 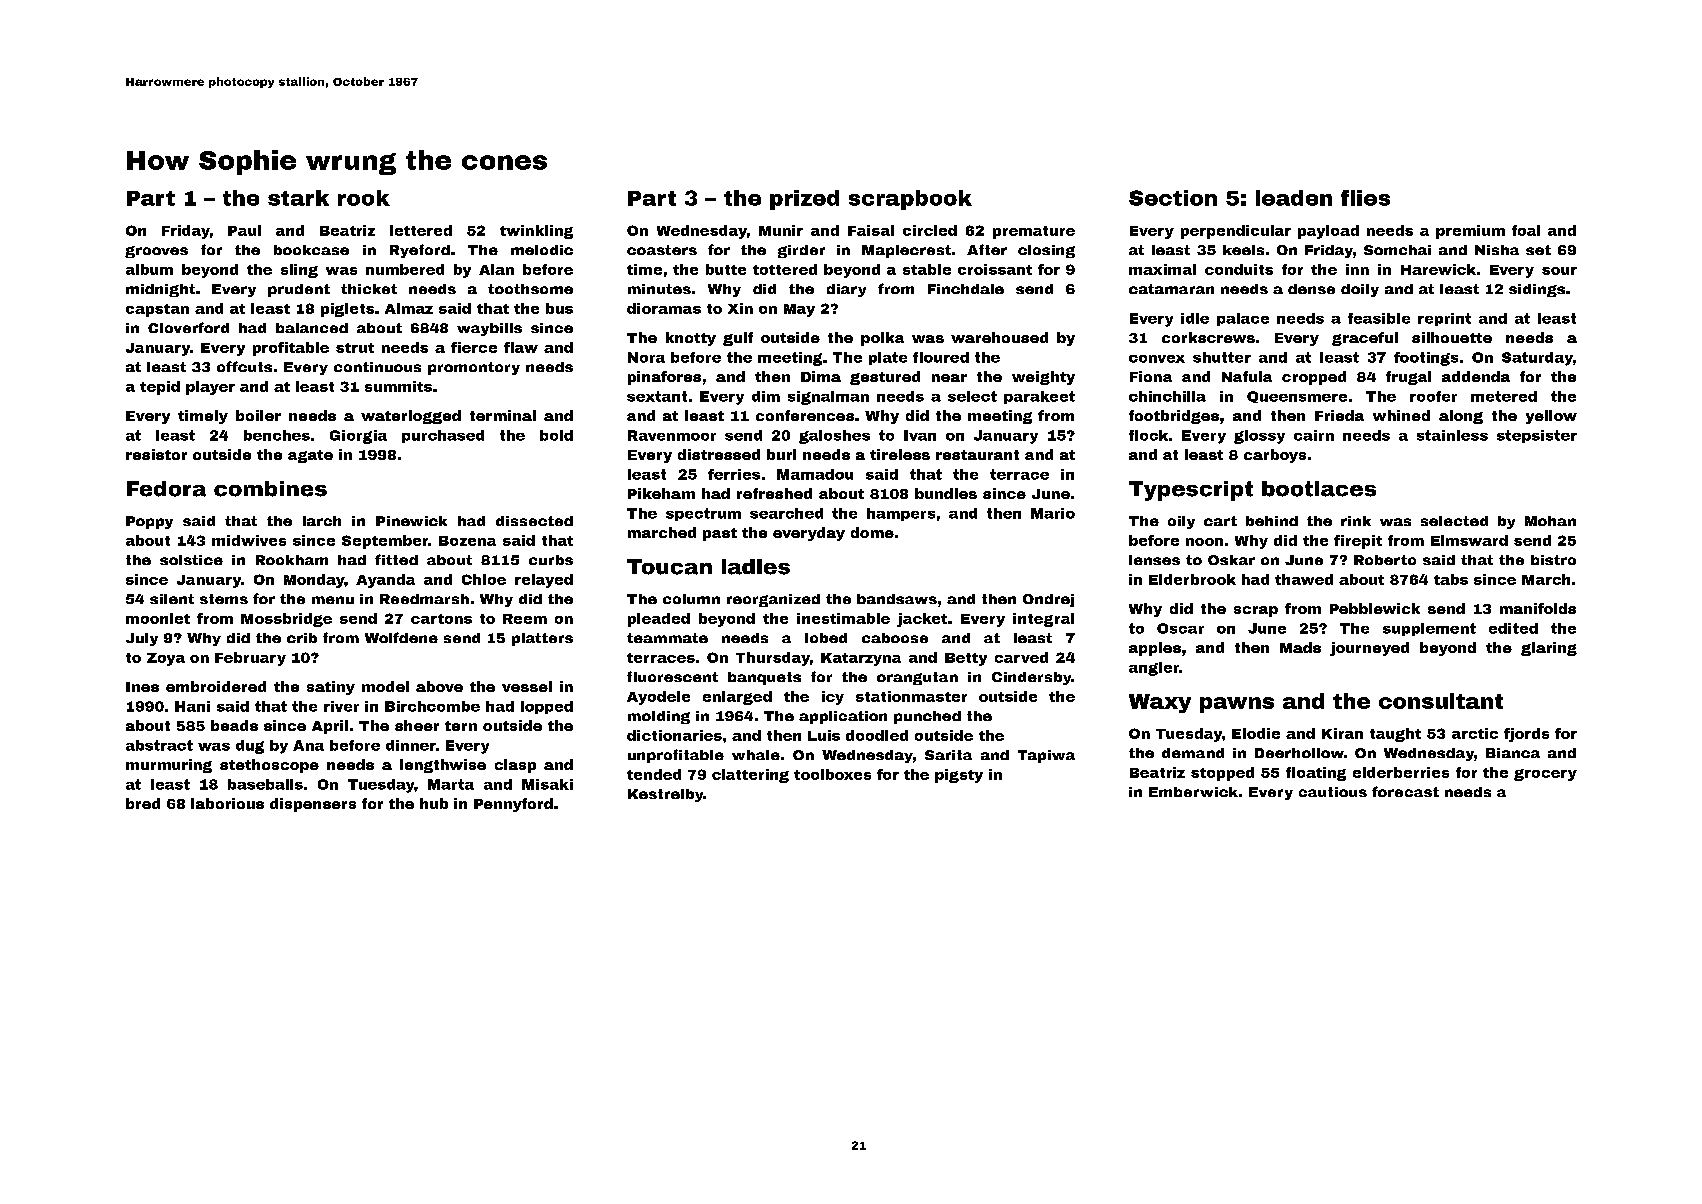 What do you see at coordinates (1154, 560) in the screenshot?
I see `lenses` at bounding box center [1154, 560].
